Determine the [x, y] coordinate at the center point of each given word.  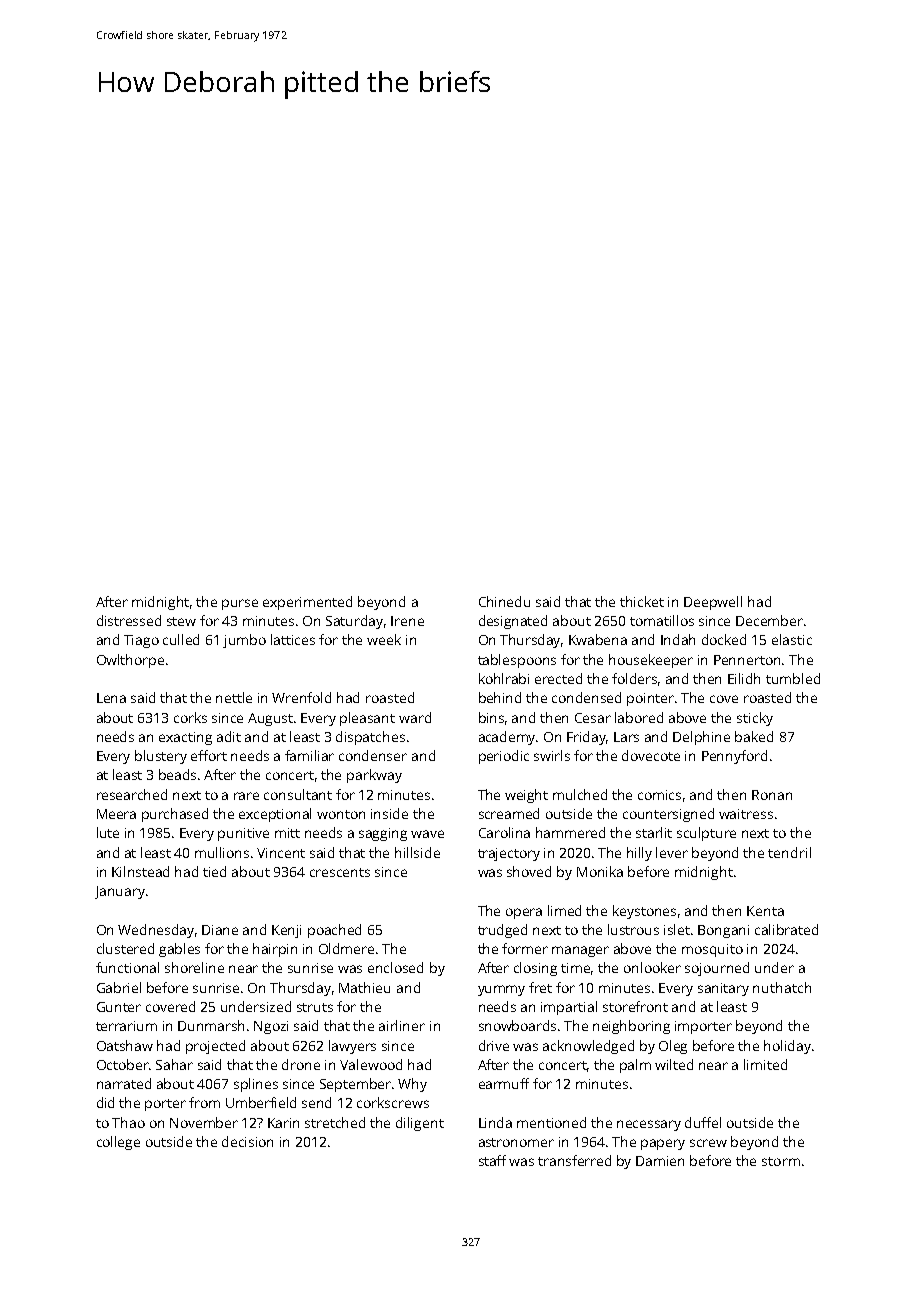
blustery [161, 757]
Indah [678, 639]
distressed [129, 620]
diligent [420, 1124]
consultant [298, 794]
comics [659, 795]
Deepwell [713, 603]
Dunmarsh [211, 1025]
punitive [243, 834]
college [118, 1143]
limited [765, 1064]
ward [415, 717]
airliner [402, 1025]
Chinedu [504, 601]
